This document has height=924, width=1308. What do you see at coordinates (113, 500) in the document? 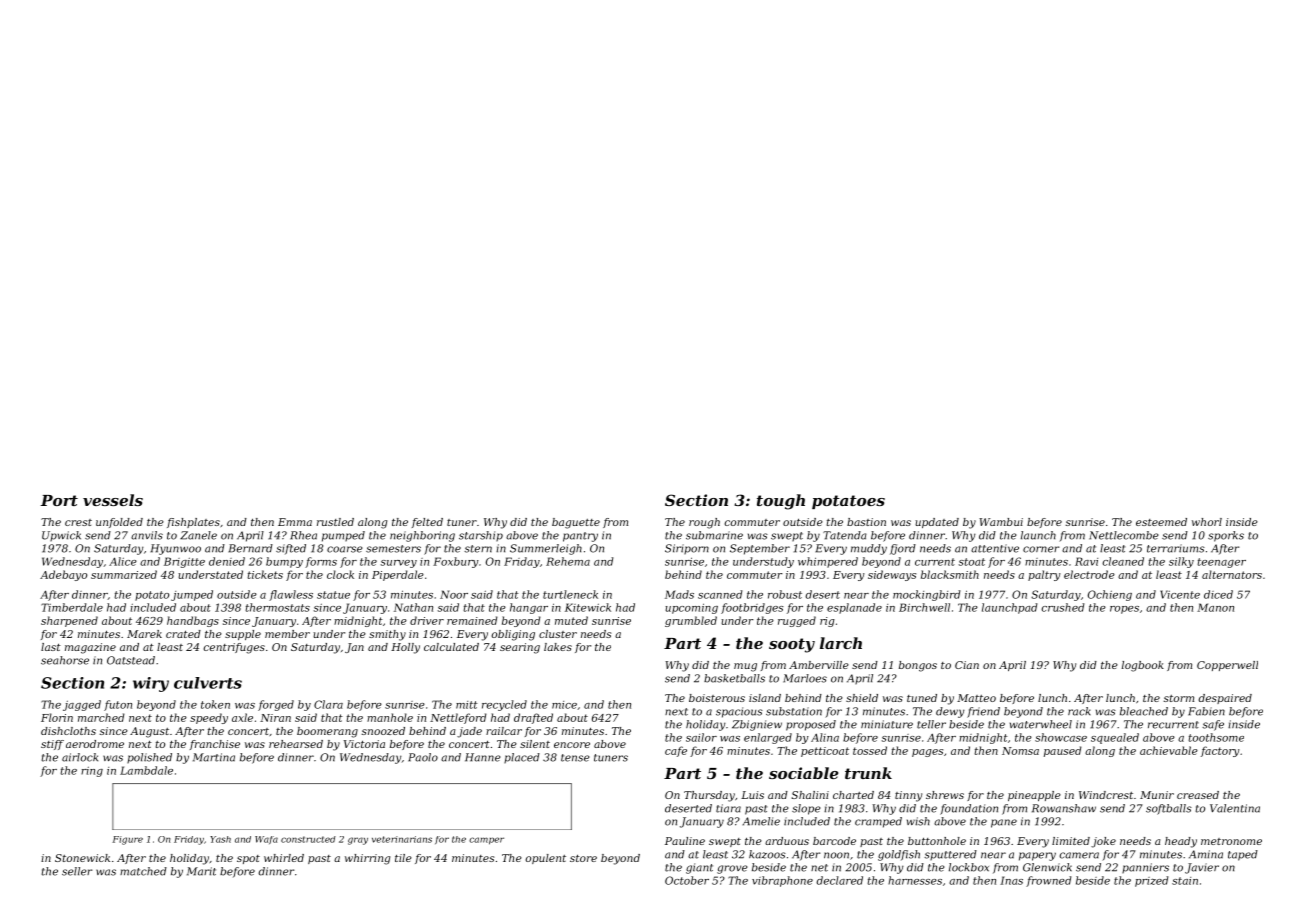
I see `vessels` at bounding box center [113, 500].
